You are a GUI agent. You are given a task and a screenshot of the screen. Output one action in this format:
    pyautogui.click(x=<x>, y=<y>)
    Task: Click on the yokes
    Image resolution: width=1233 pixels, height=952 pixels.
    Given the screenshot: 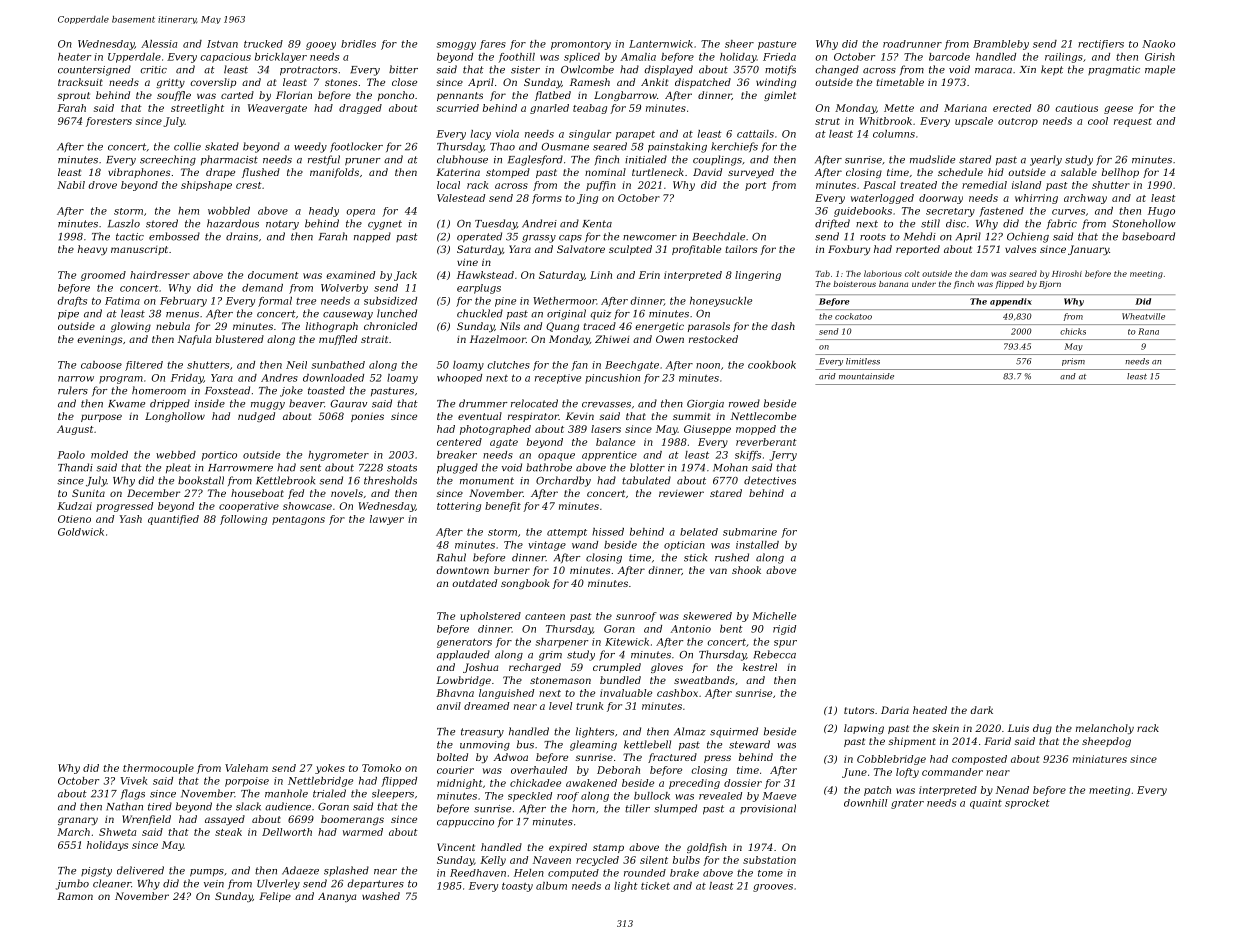 What is the action you would take?
    pyautogui.click(x=330, y=769)
